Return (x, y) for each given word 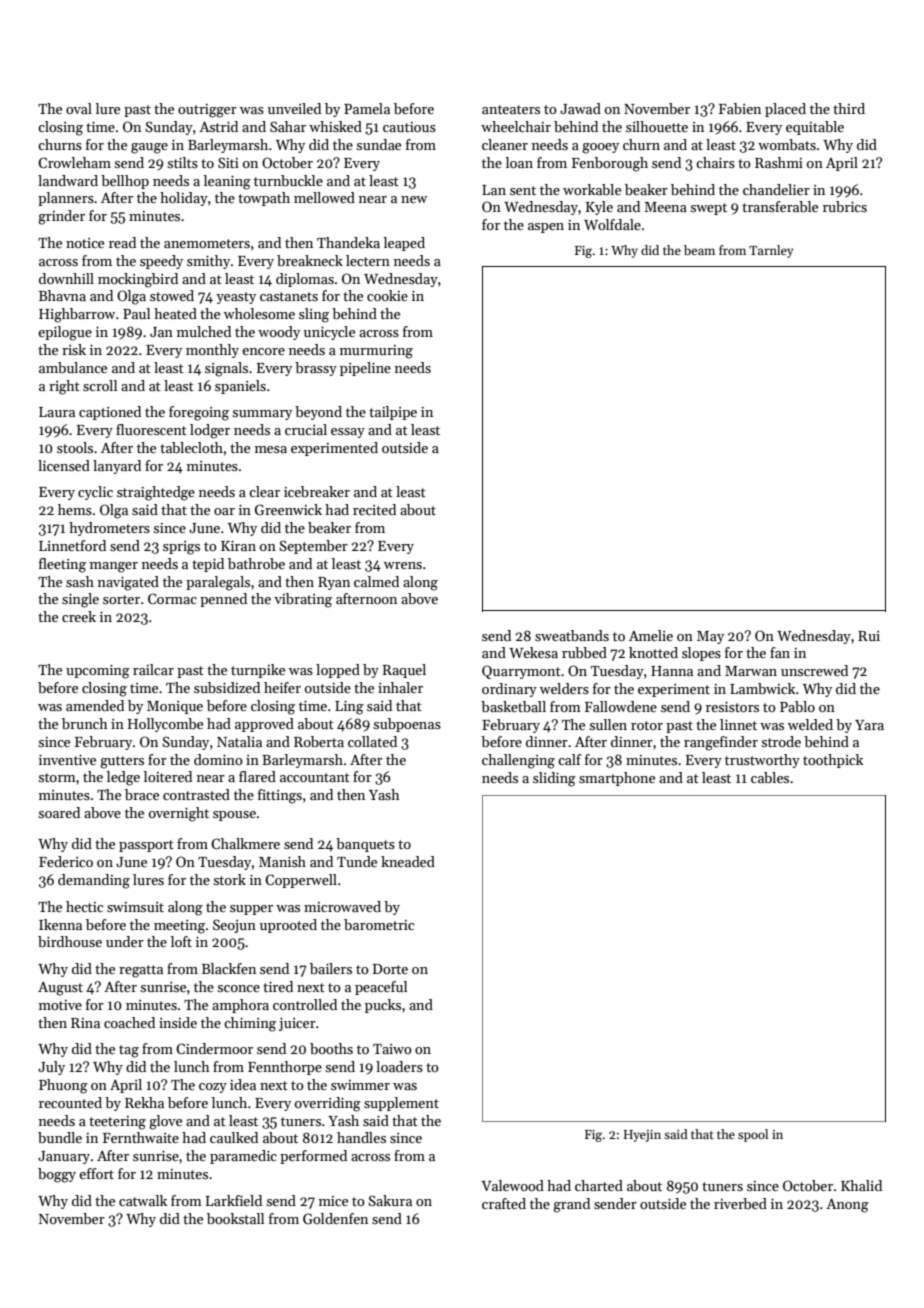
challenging (518, 761)
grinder (61, 217)
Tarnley (771, 251)
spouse (234, 816)
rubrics (845, 206)
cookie (387, 295)
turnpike (258, 671)
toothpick (833, 761)
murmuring (376, 352)
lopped (338, 671)
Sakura (390, 1200)
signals (226, 369)
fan (780, 652)
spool (753, 1135)
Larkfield (234, 1200)
